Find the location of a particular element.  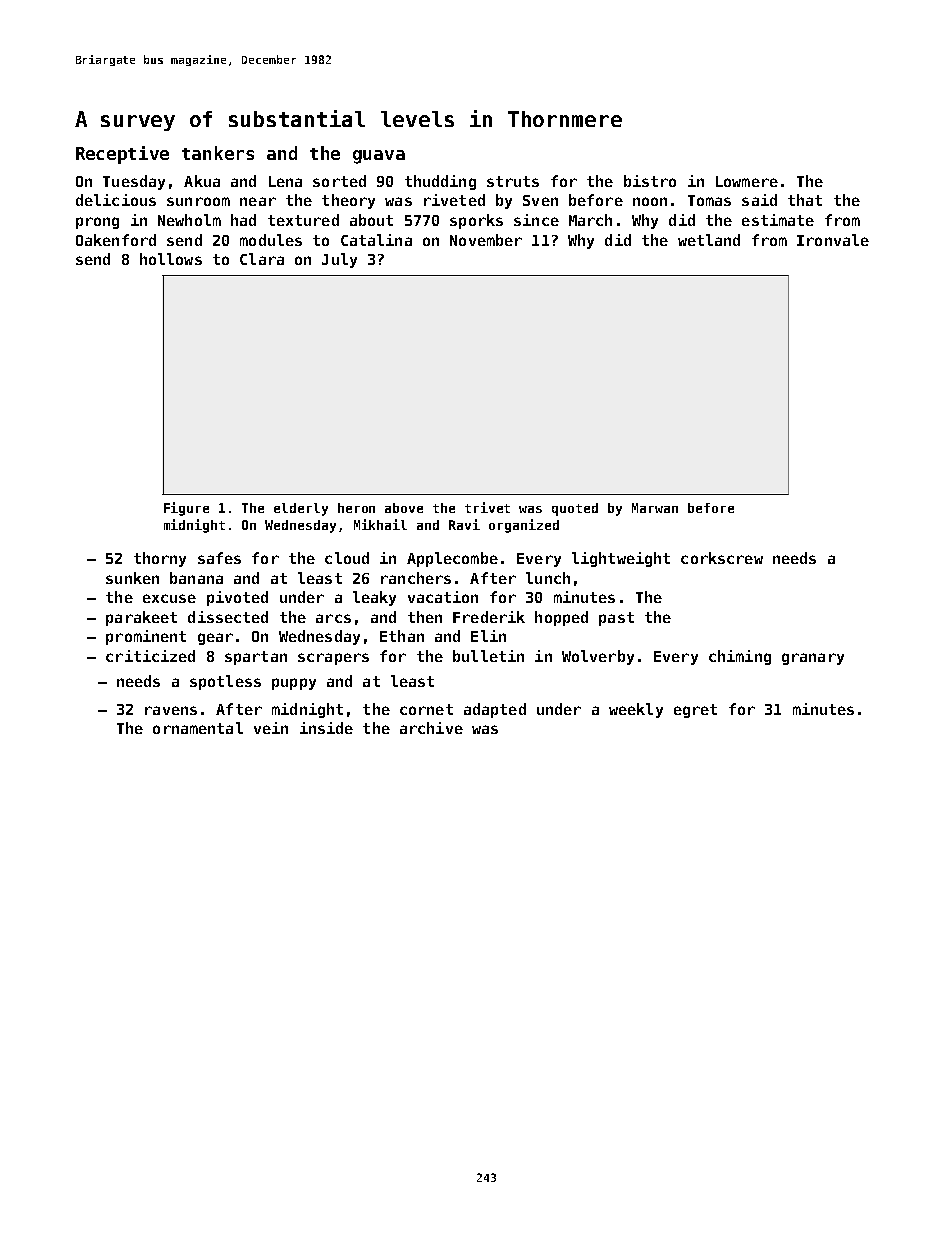

inside is located at coordinates (326, 728).
